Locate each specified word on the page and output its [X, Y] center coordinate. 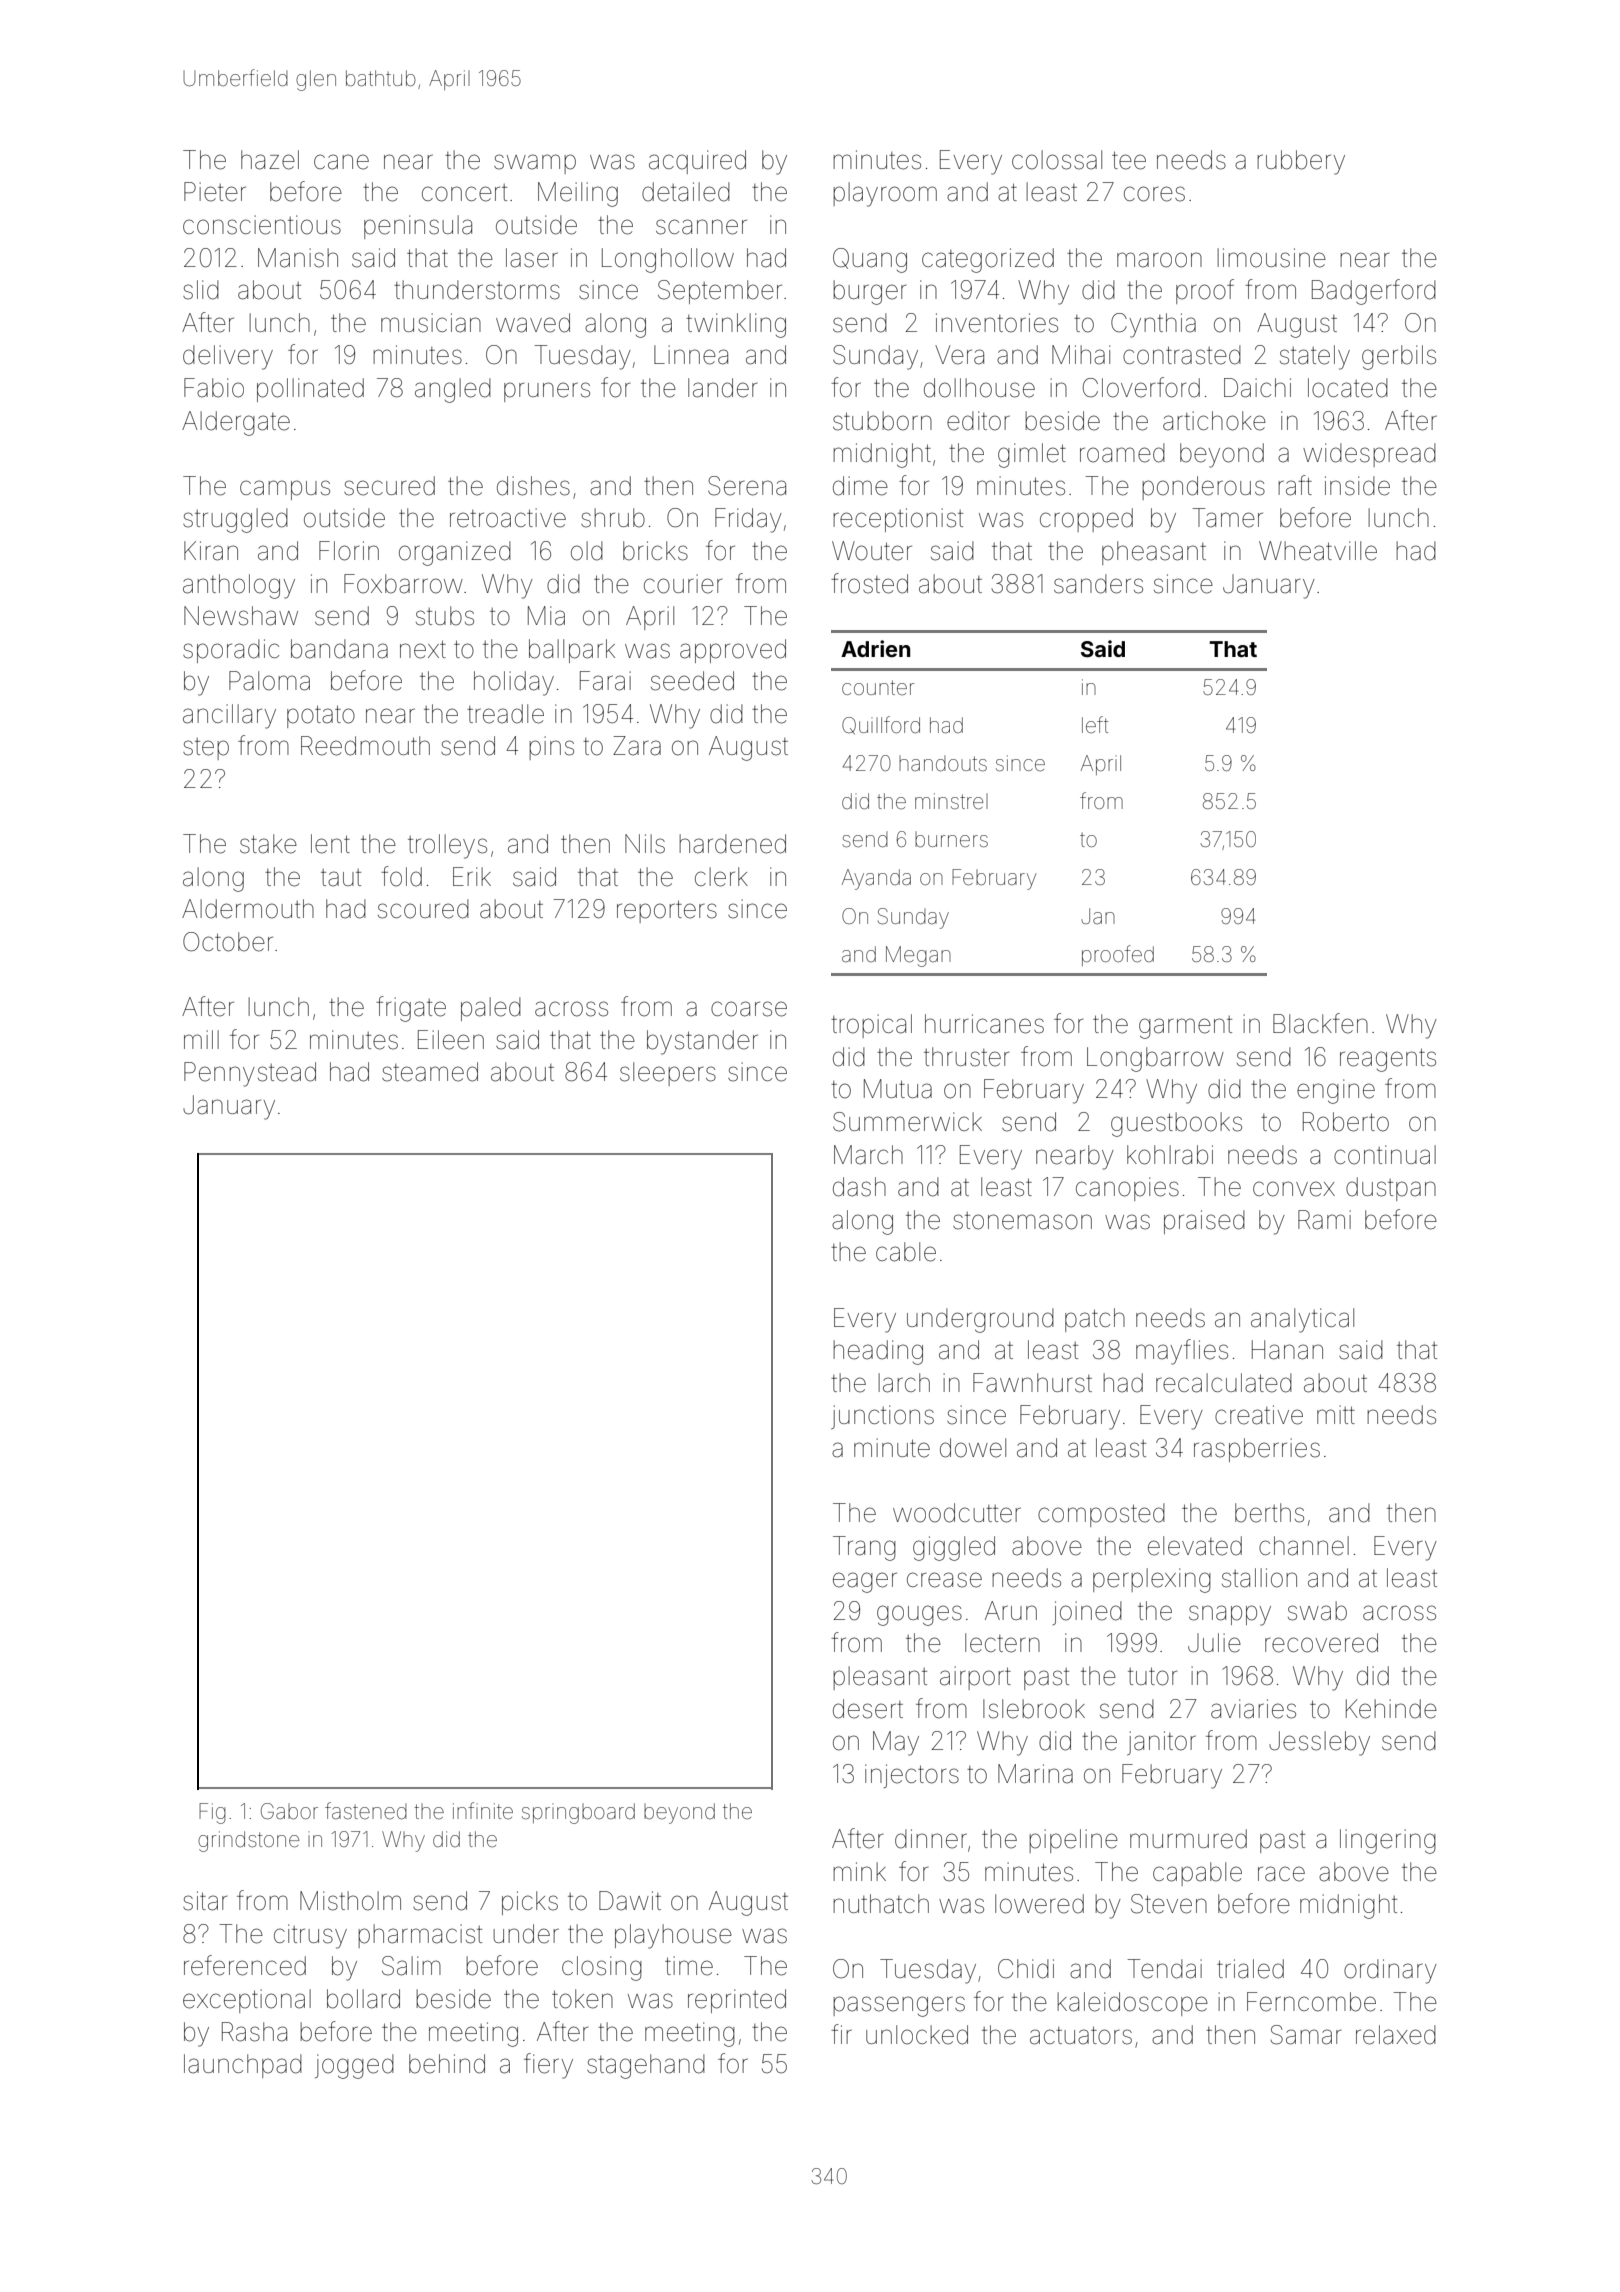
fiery [548, 2066]
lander [722, 388]
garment [1185, 1027]
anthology [239, 586]
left [1095, 725]
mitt [1336, 1414]
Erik [472, 876]
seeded [692, 681]
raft [1295, 485]
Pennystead [250, 1074]
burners [951, 840]
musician [431, 323]
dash [859, 1187]
